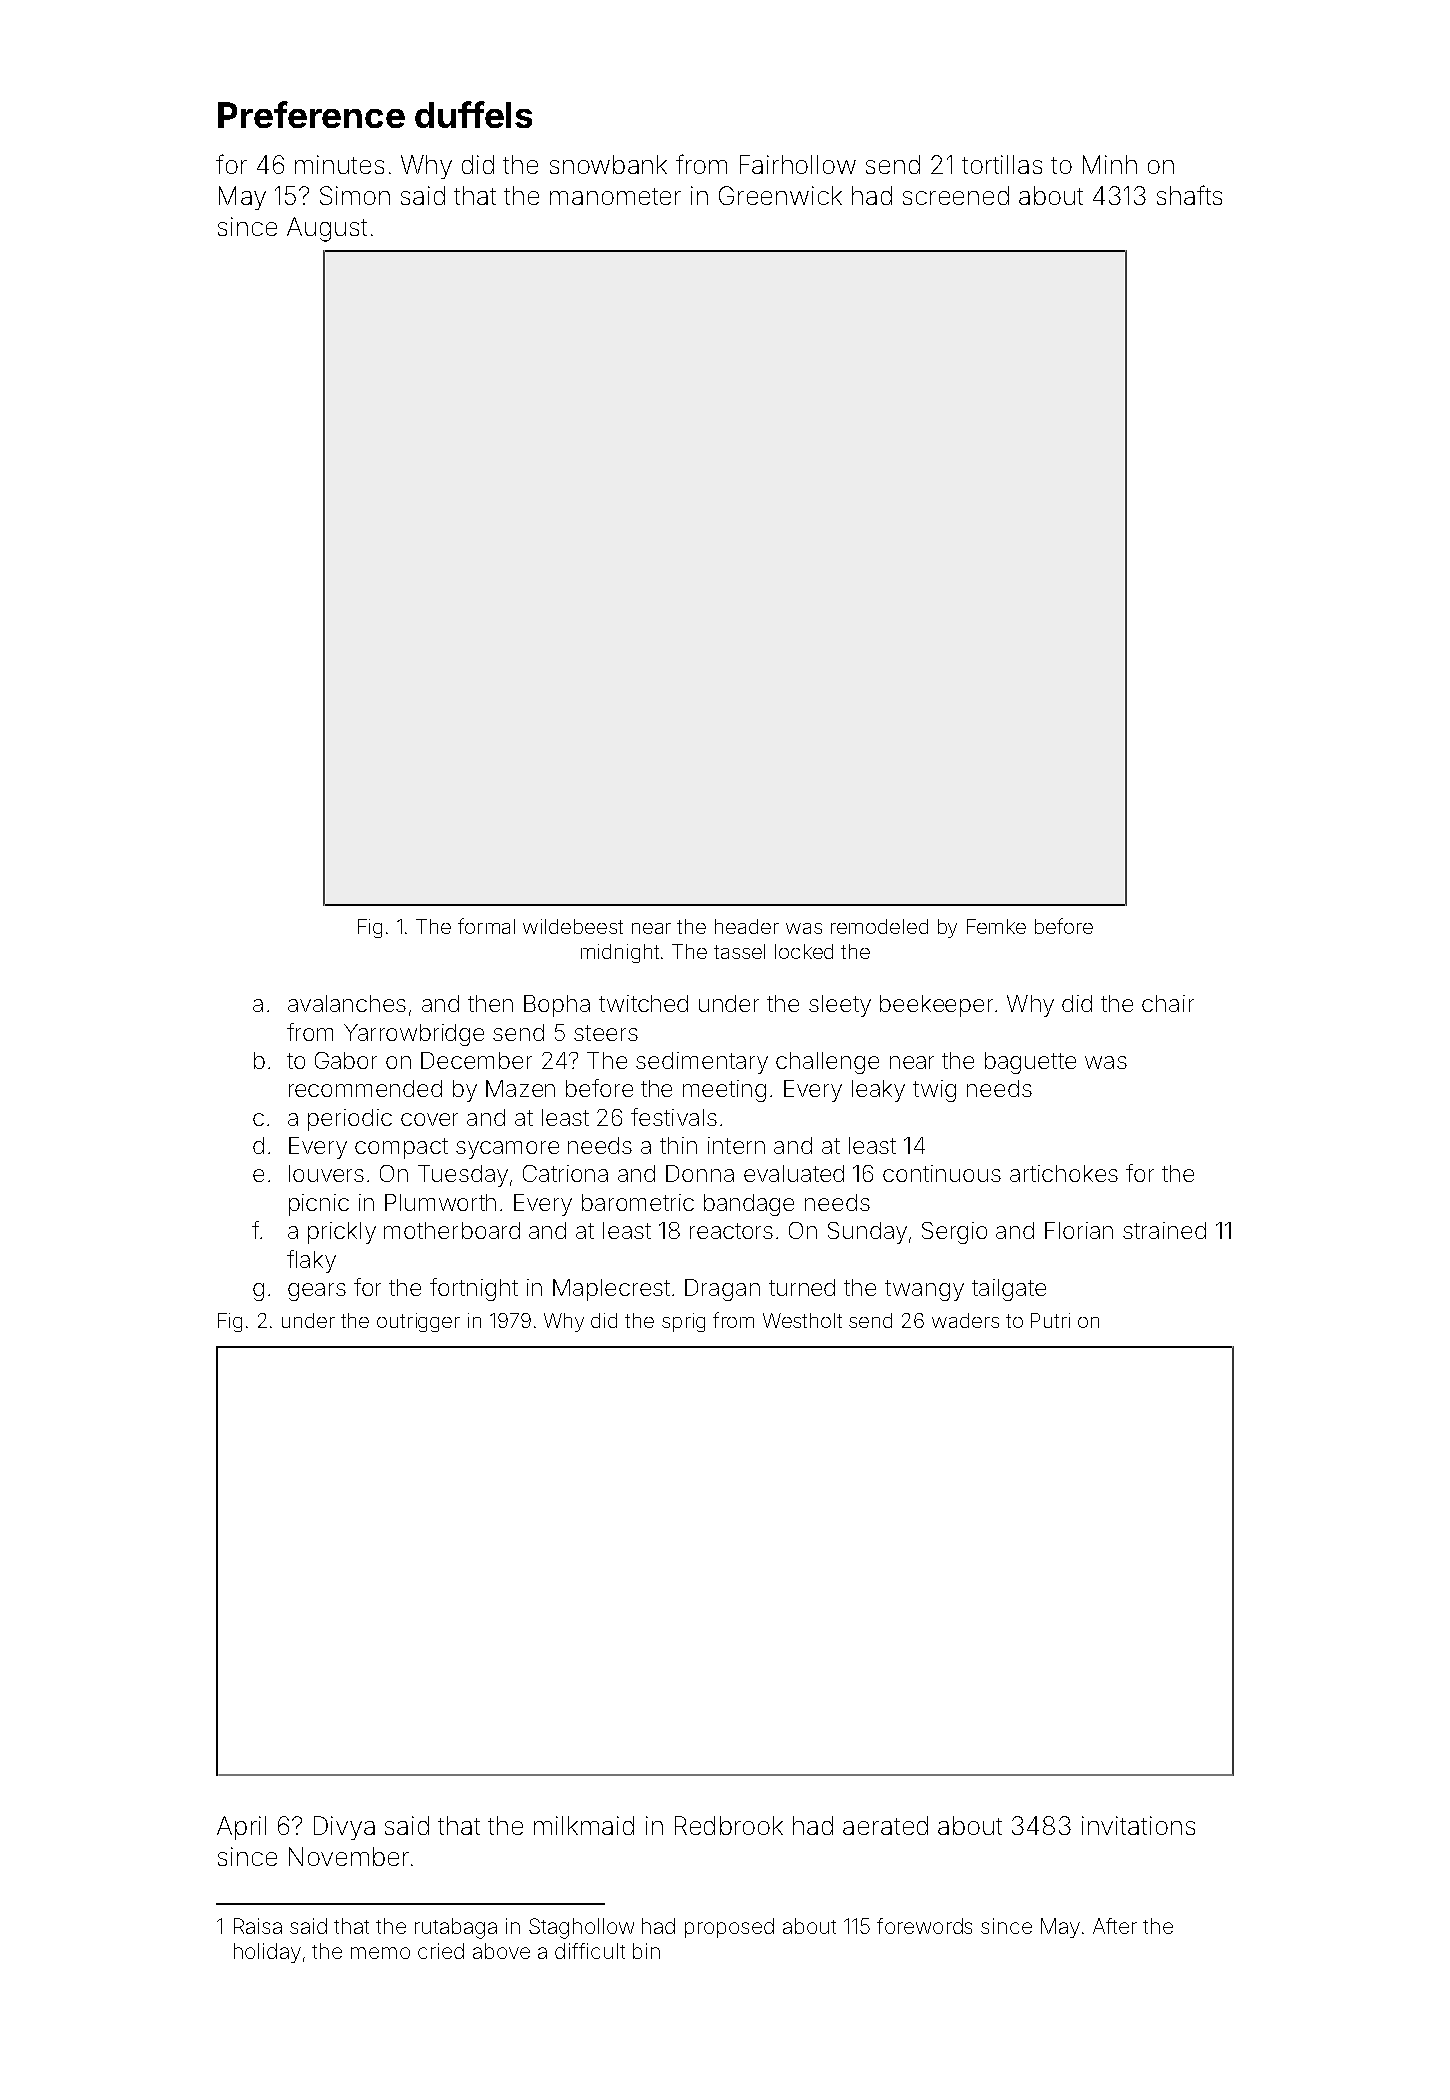 This screenshot has width=1450, height=2100. I want to click on Gabor, so click(346, 1060).
